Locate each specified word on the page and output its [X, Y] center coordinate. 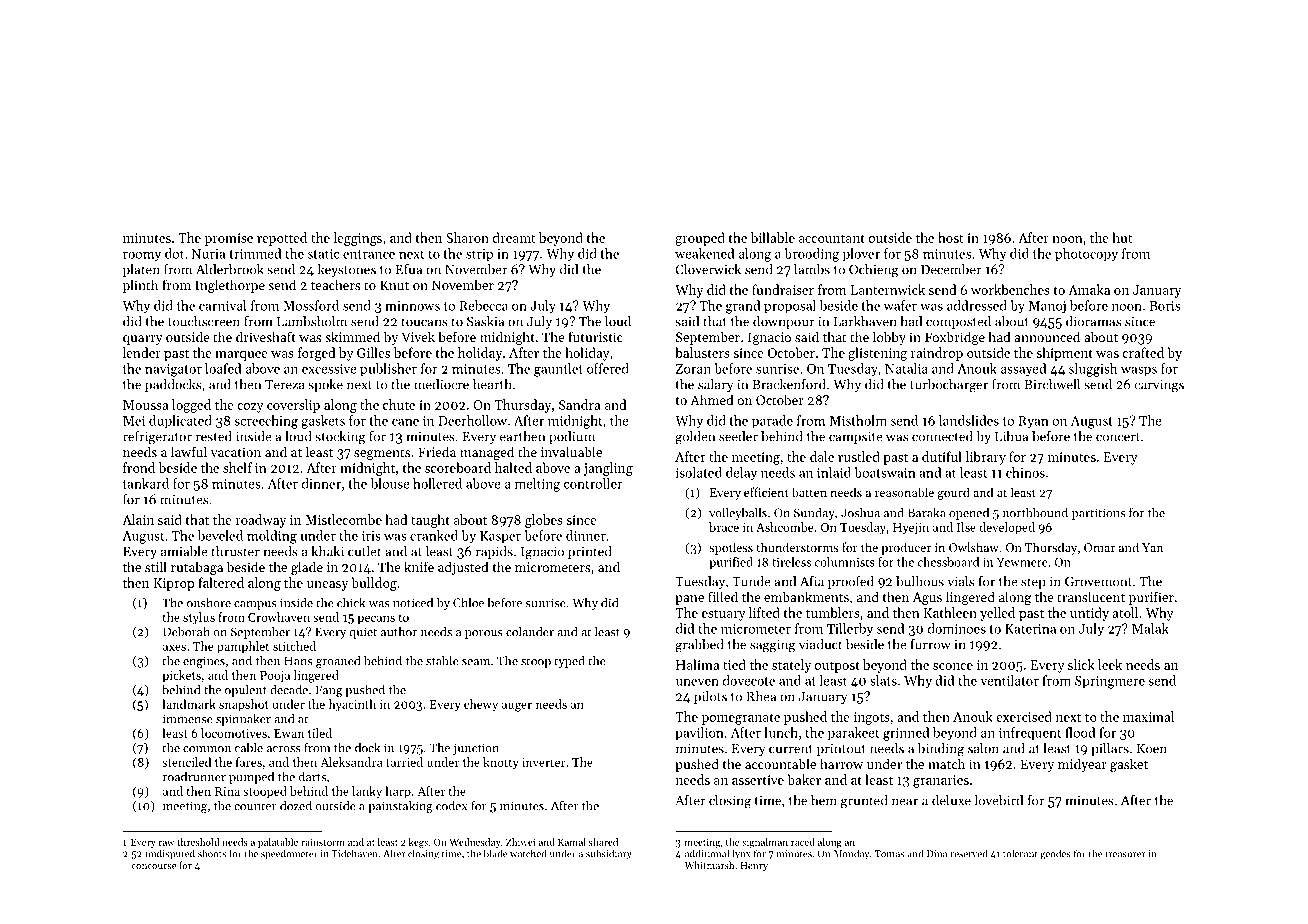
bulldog [374, 584]
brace [724, 527]
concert [1118, 437]
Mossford [311, 305]
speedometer [289, 854]
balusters [702, 352]
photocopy [1086, 255]
